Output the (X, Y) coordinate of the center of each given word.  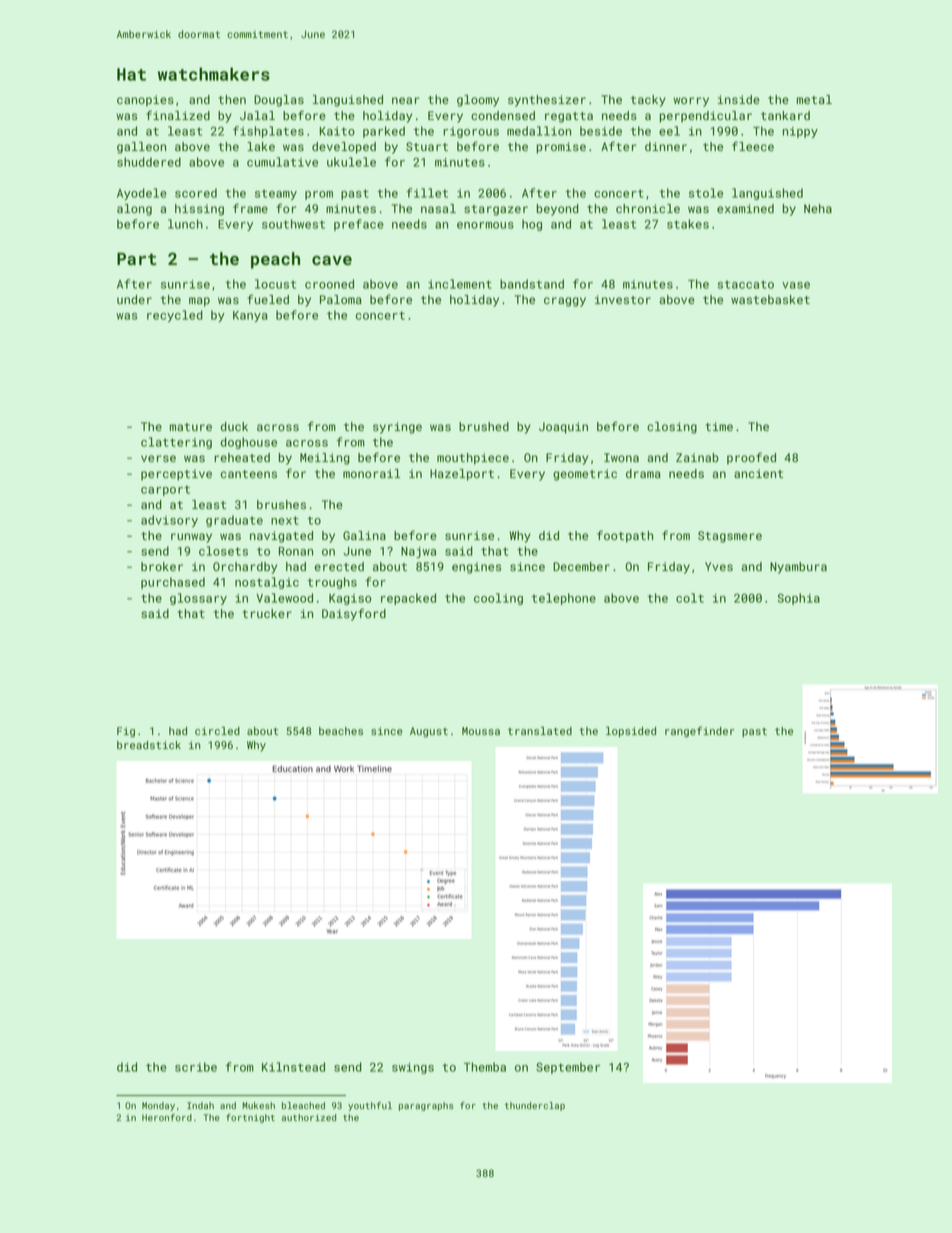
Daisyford (354, 614)
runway (191, 538)
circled (217, 730)
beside (601, 131)
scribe (196, 1067)
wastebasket (770, 299)
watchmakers (214, 74)
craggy (565, 302)
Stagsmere (730, 537)
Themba (485, 1067)
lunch (185, 224)
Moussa (481, 731)
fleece (753, 146)
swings (413, 1068)
